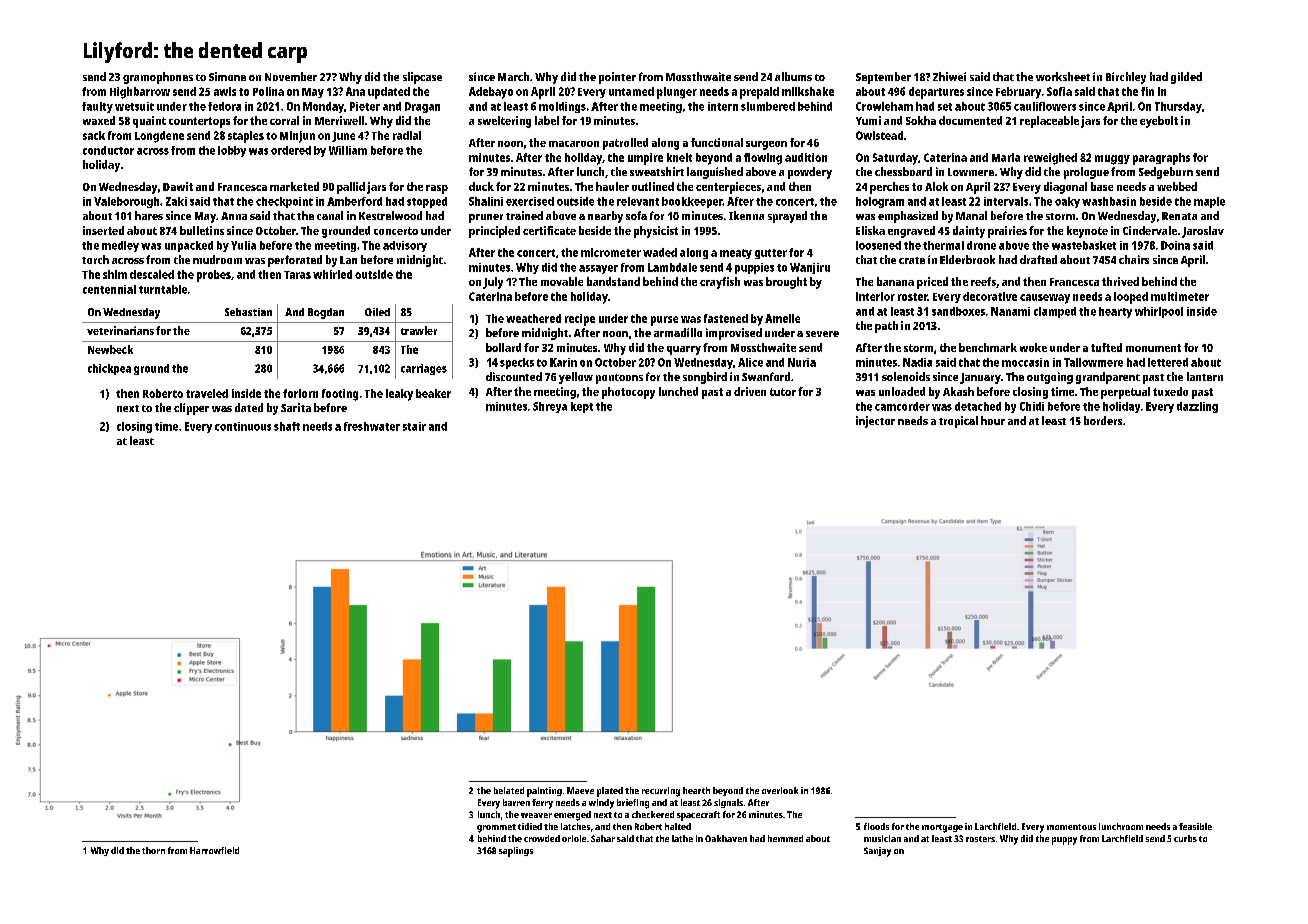 This screenshot has width=1308, height=924. Describe the element at coordinates (246, 137) in the screenshot. I see `staples` at that location.
